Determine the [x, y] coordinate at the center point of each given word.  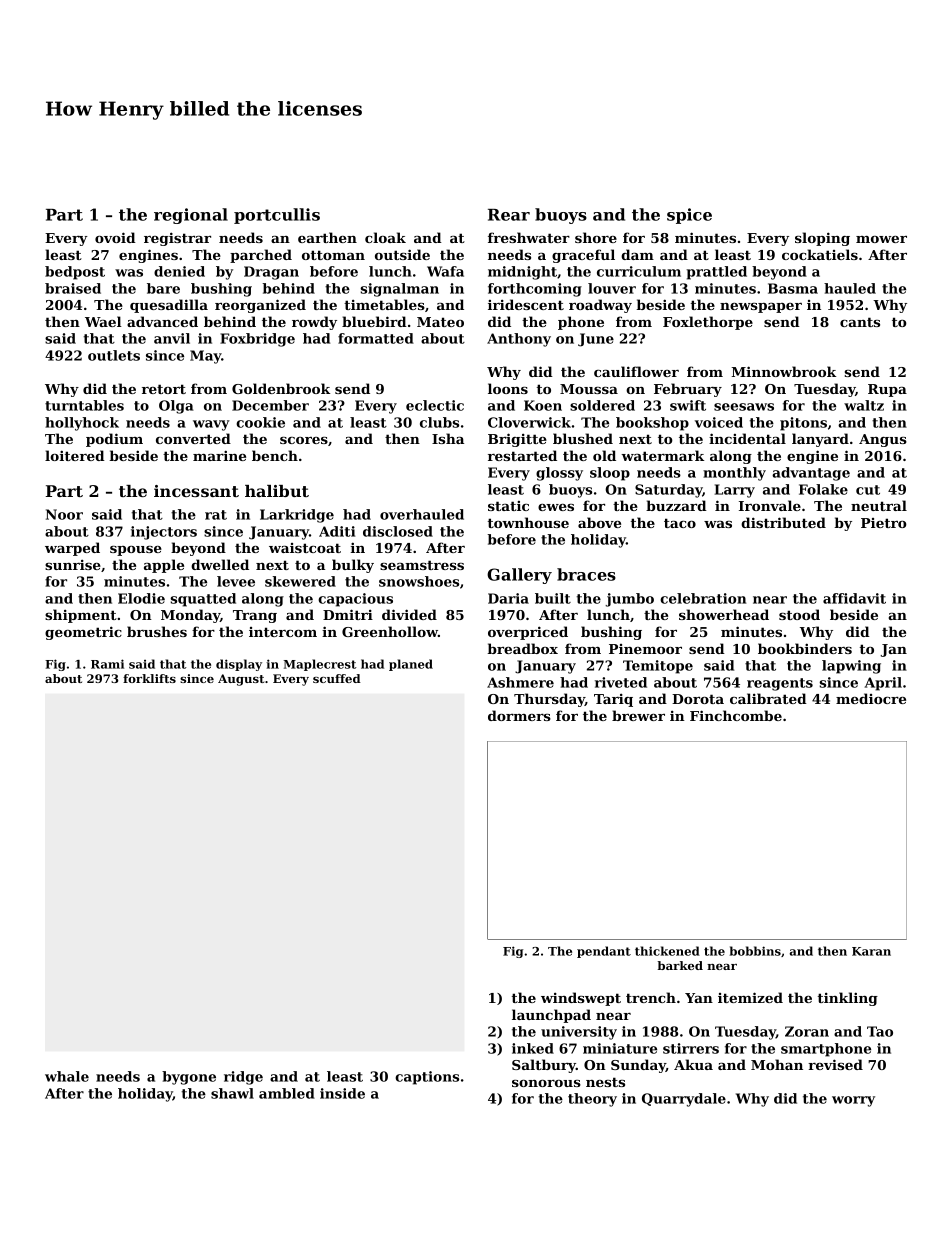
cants [860, 322]
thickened [667, 951]
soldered [602, 405]
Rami [107, 664]
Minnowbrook [784, 371]
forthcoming [535, 290]
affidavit [854, 598]
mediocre [871, 698]
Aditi [337, 531]
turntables [84, 405]
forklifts [149, 678]
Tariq [613, 700]
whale [67, 1076]
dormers [519, 715]
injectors [164, 533]
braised [73, 288]
